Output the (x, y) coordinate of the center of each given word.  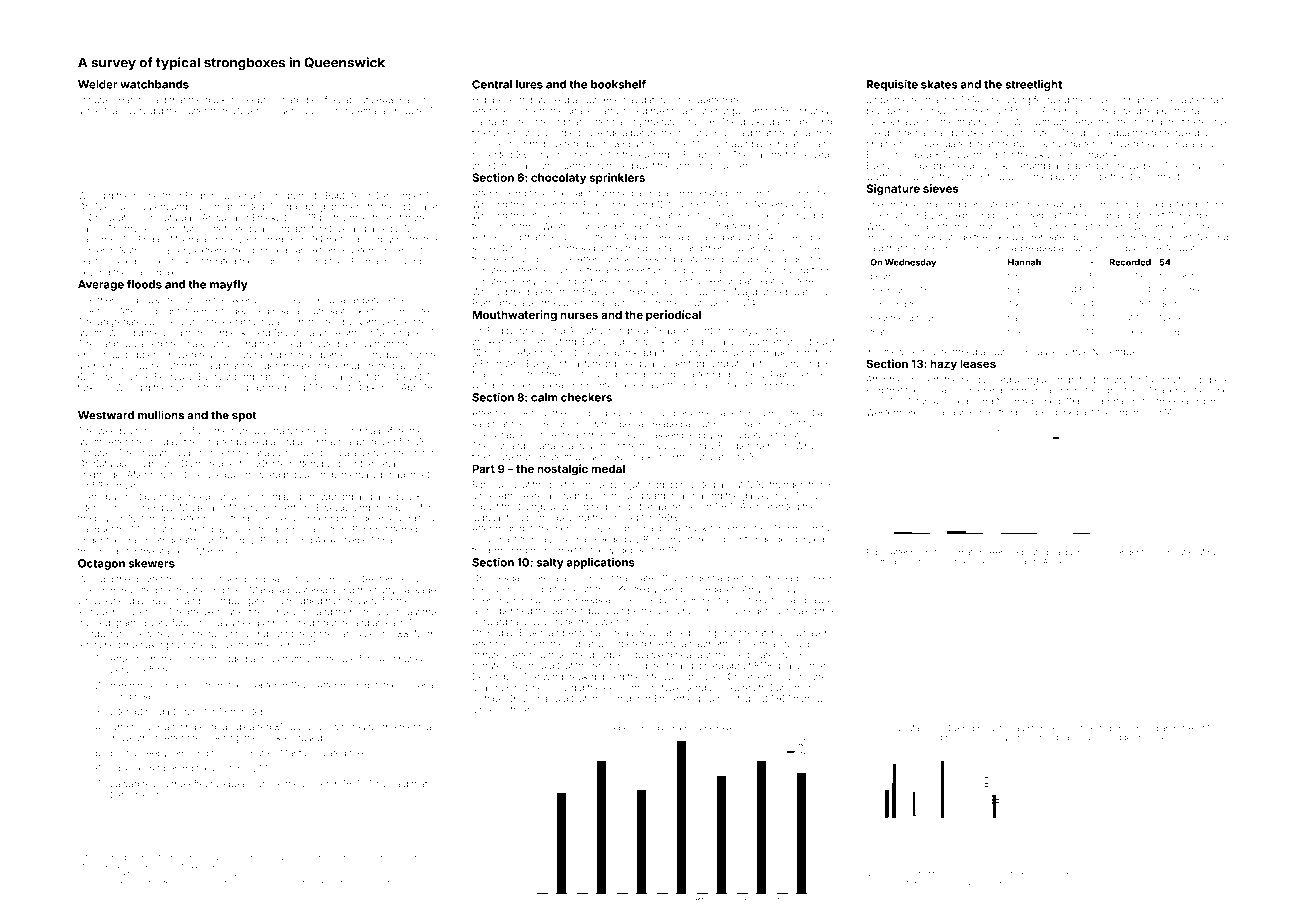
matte (325, 659)
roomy (364, 858)
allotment (545, 435)
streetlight (1033, 85)
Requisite (892, 85)
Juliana (940, 412)
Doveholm (255, 111)
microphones (944, 738)
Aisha (347, 333)
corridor (623, 698)
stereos (808, 281)
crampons (395, 509)
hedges (1196, 216)
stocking (390, 858)
